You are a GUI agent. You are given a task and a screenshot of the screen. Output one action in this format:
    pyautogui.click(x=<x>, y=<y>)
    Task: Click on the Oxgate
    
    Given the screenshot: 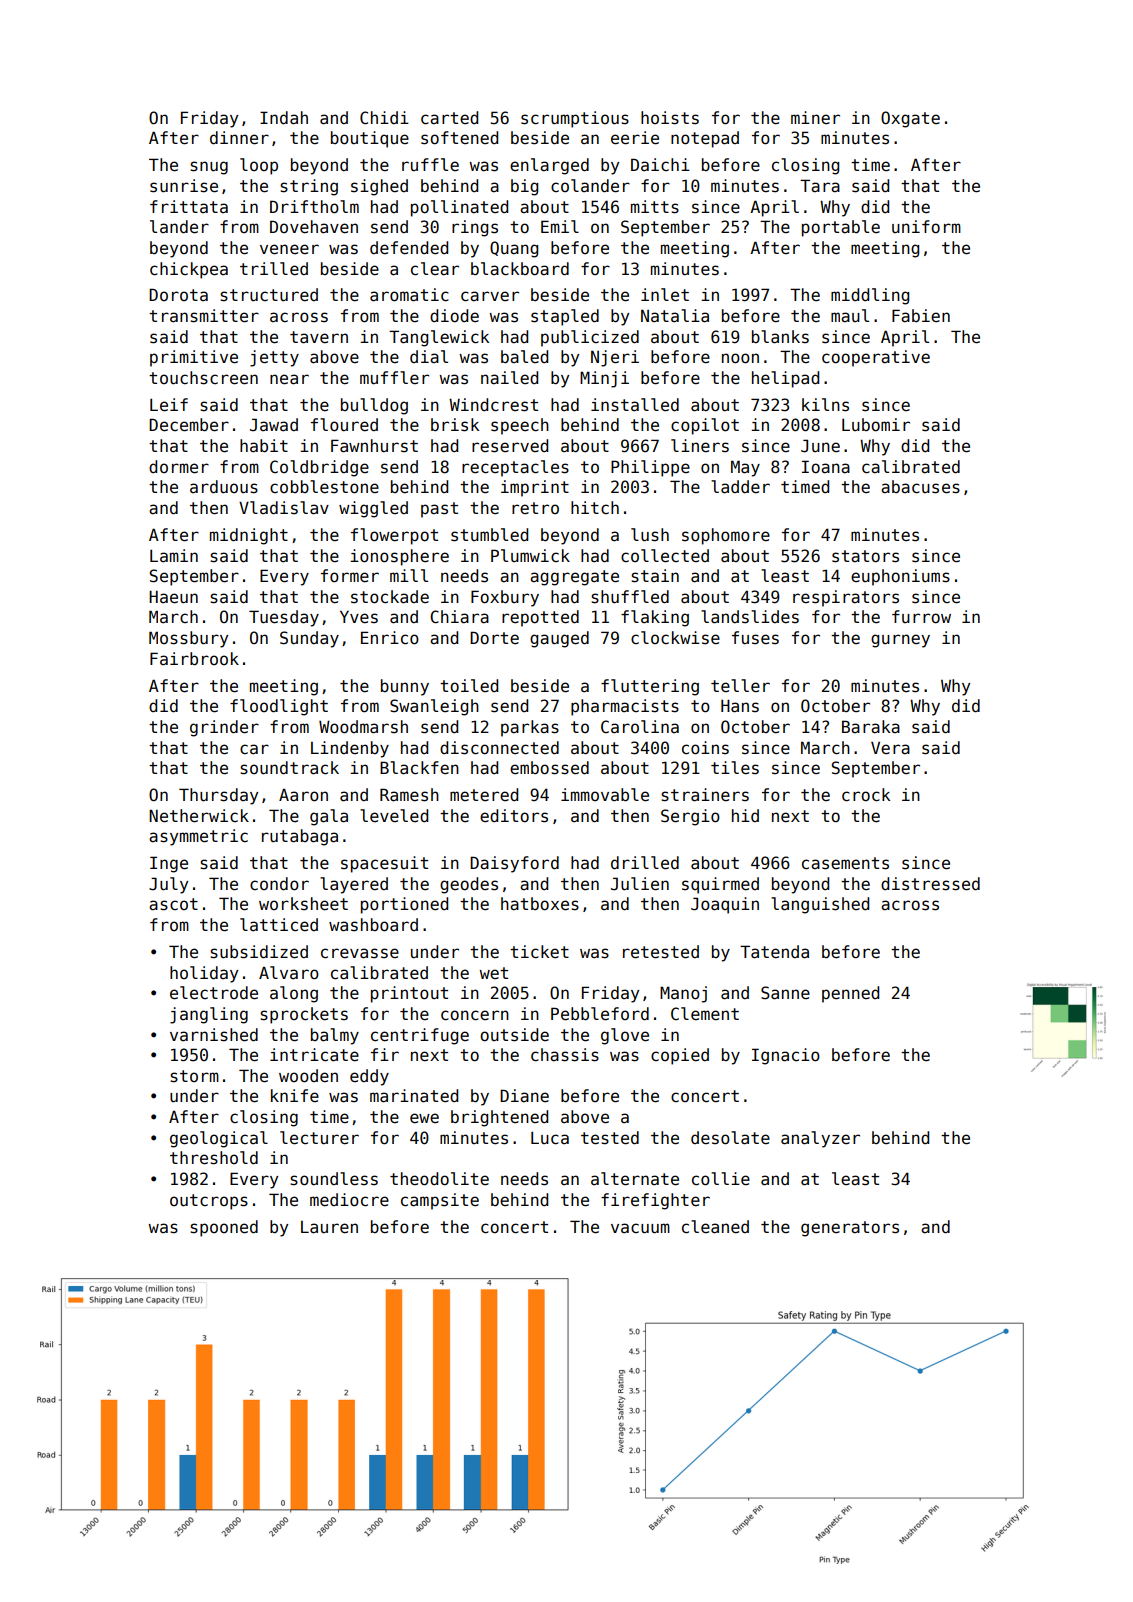 What is the action you would take?
    pyautogui.click(x=910, y=119)
